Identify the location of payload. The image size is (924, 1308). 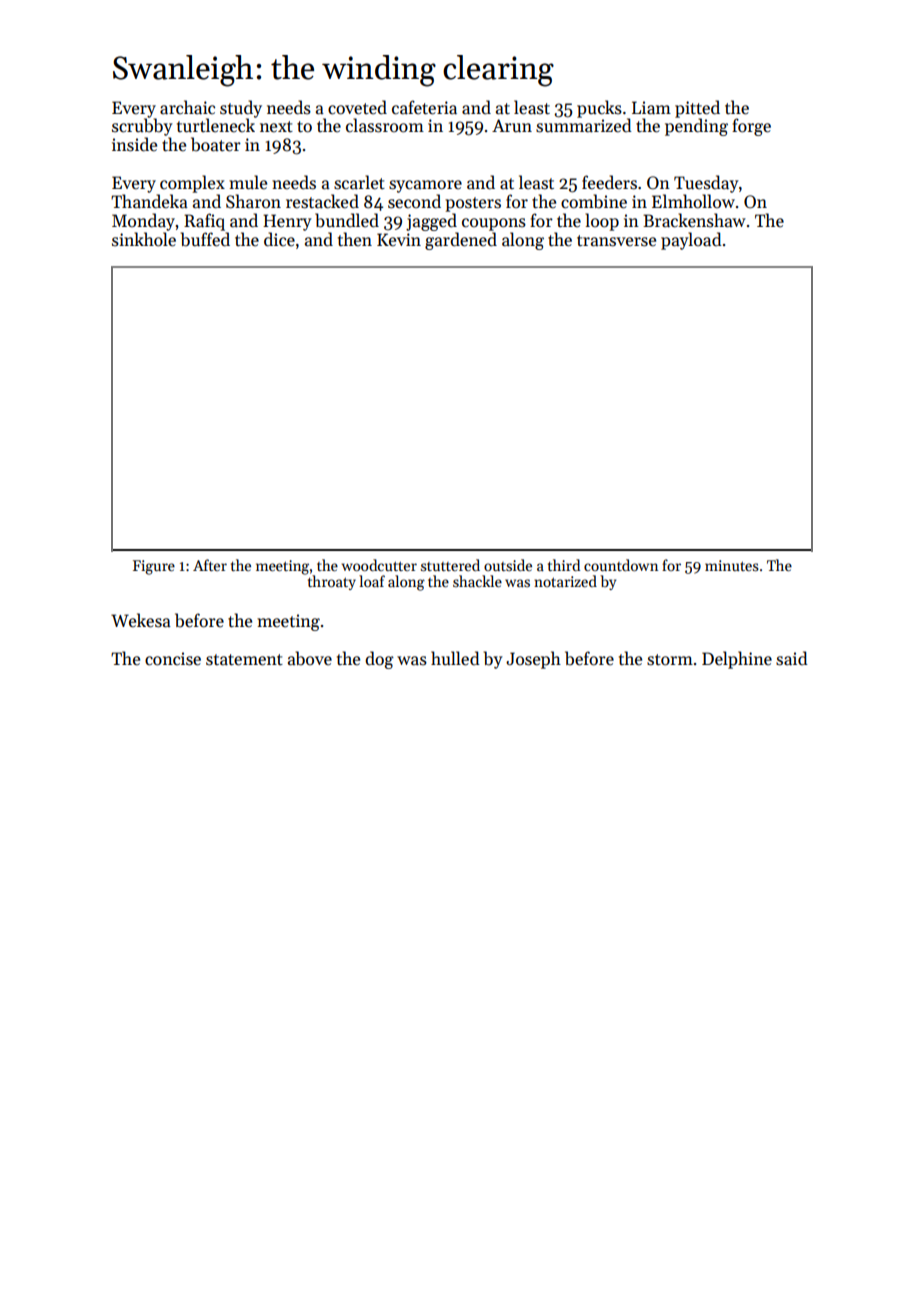
(691, 241).
